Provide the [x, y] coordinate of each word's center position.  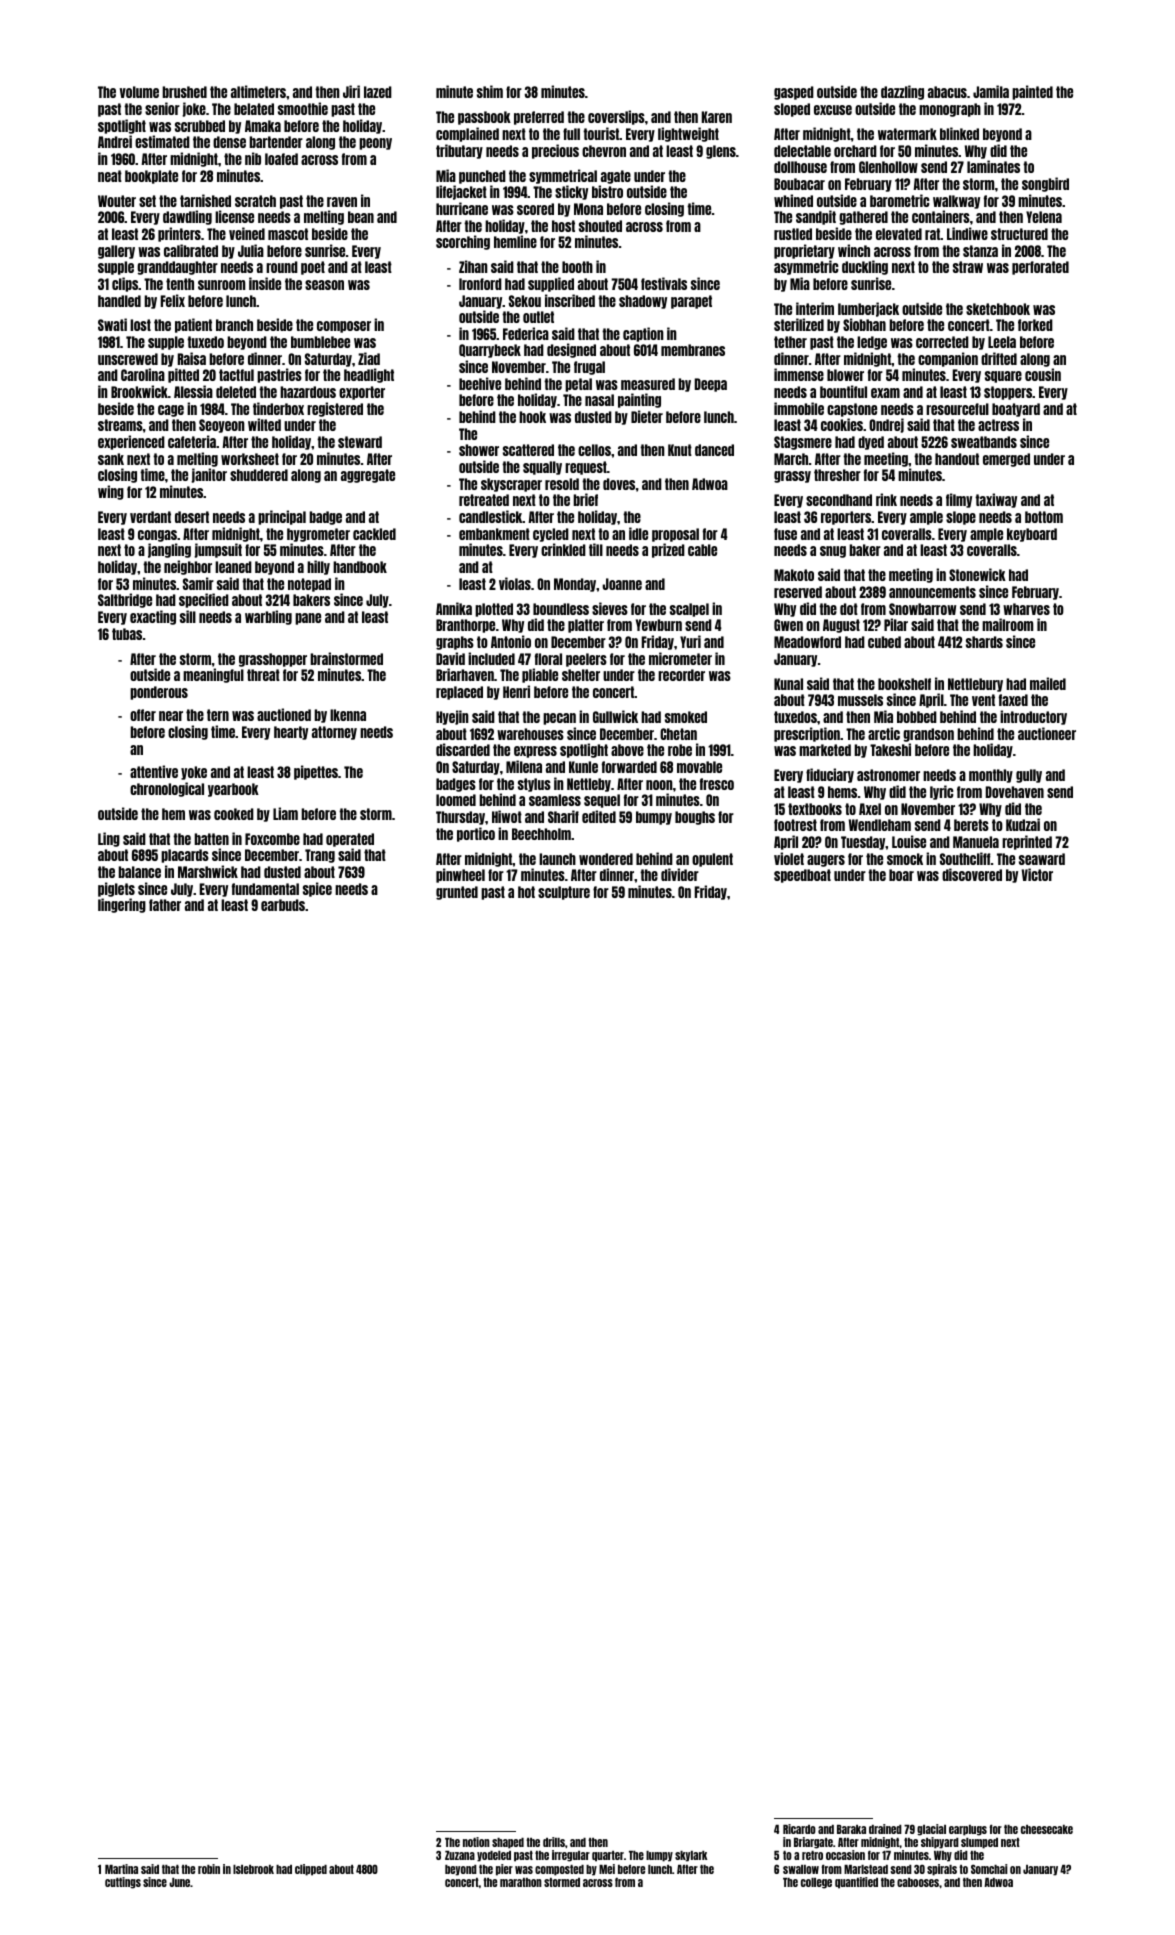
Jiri [351, 91]
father [165, 905]
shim [490, 91]
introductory [1033, 717]
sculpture [564, 893]
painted [1032, 92]
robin [209, 1869]
